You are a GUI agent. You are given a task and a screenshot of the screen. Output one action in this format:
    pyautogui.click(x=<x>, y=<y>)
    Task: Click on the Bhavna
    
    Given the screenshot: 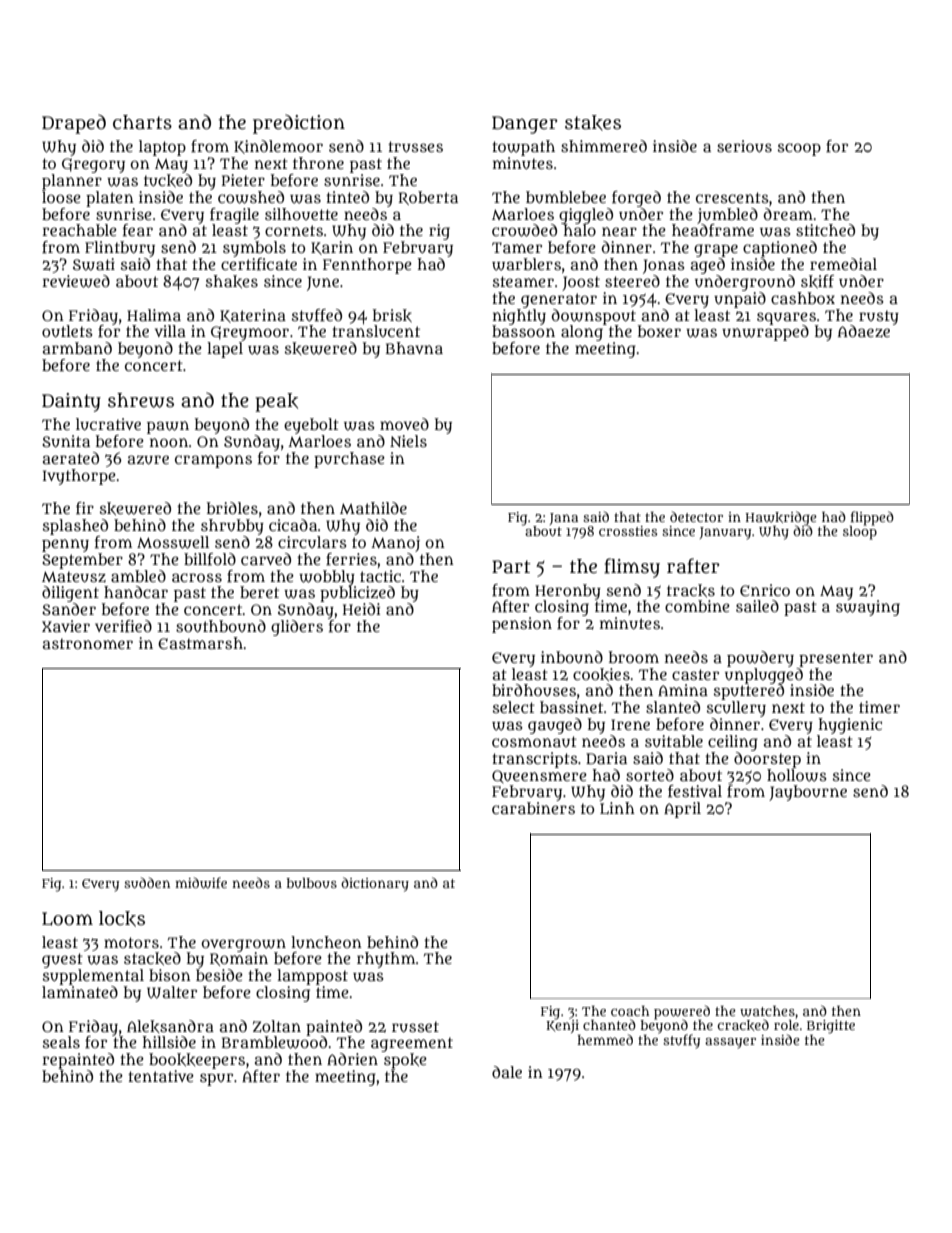 What is the action you would take?
    pyautogui.click(x=414, y=348)
